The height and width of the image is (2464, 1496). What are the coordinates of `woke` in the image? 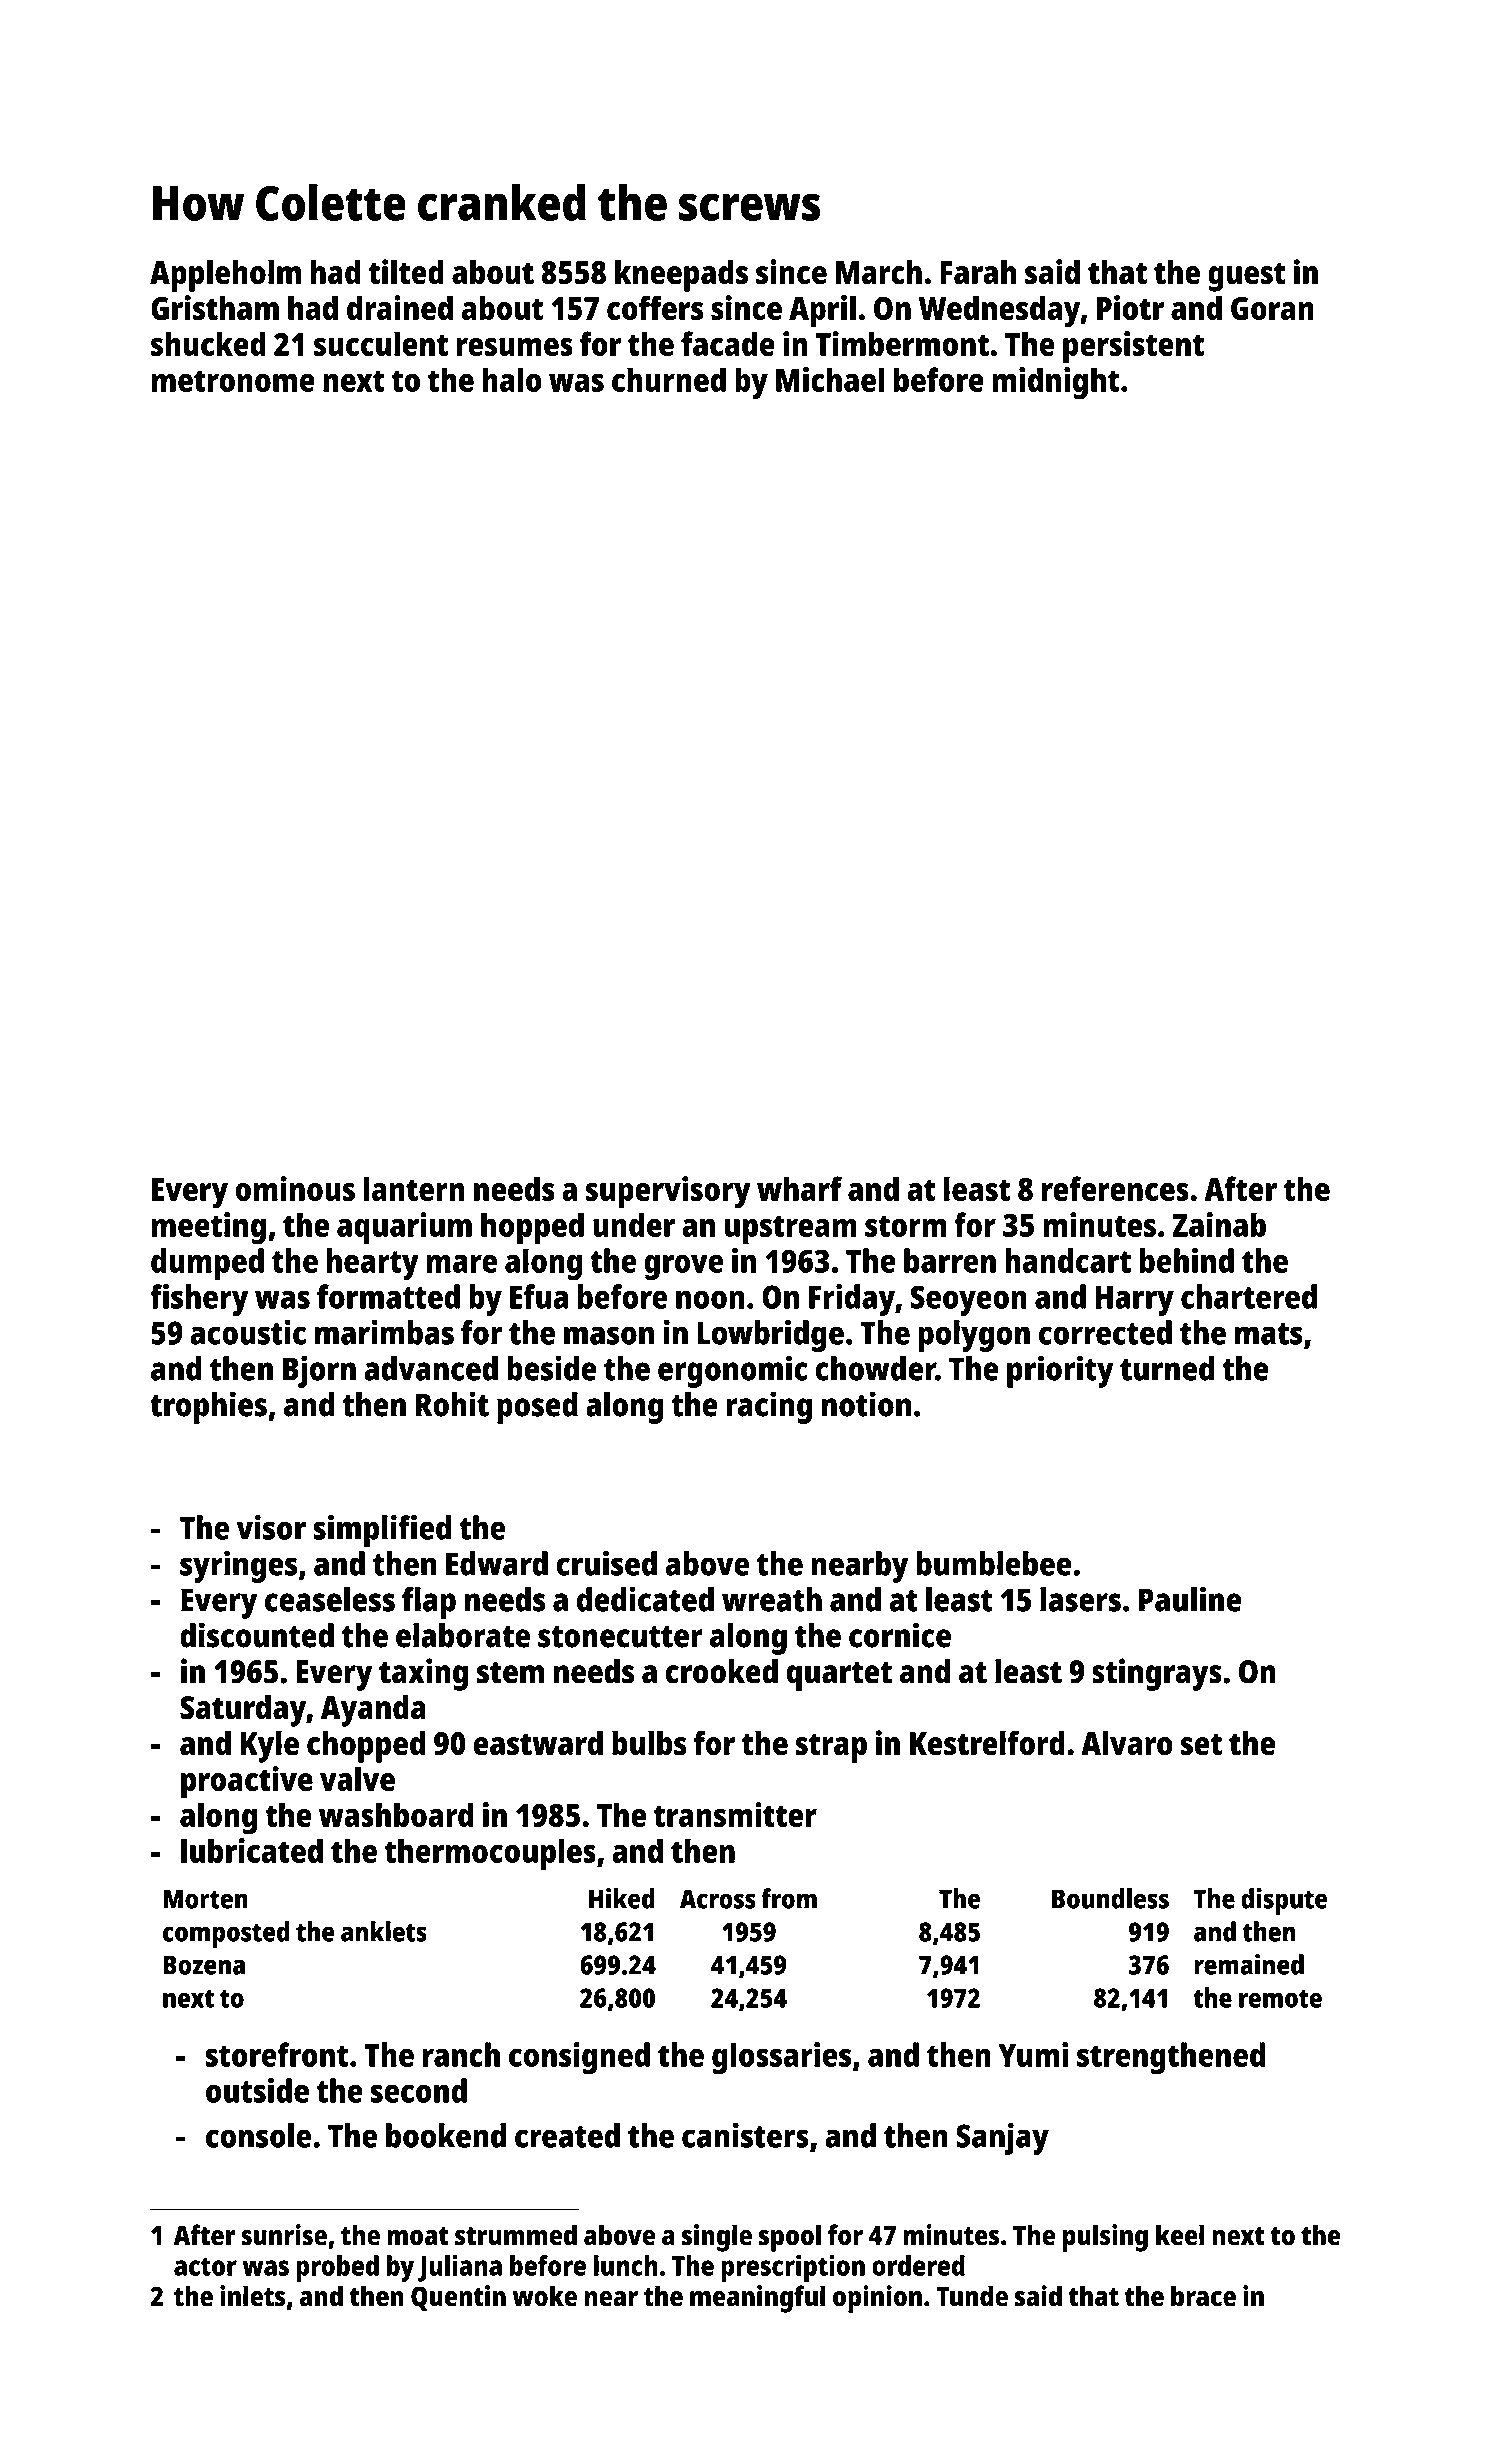 It's located at (544, 2296).
